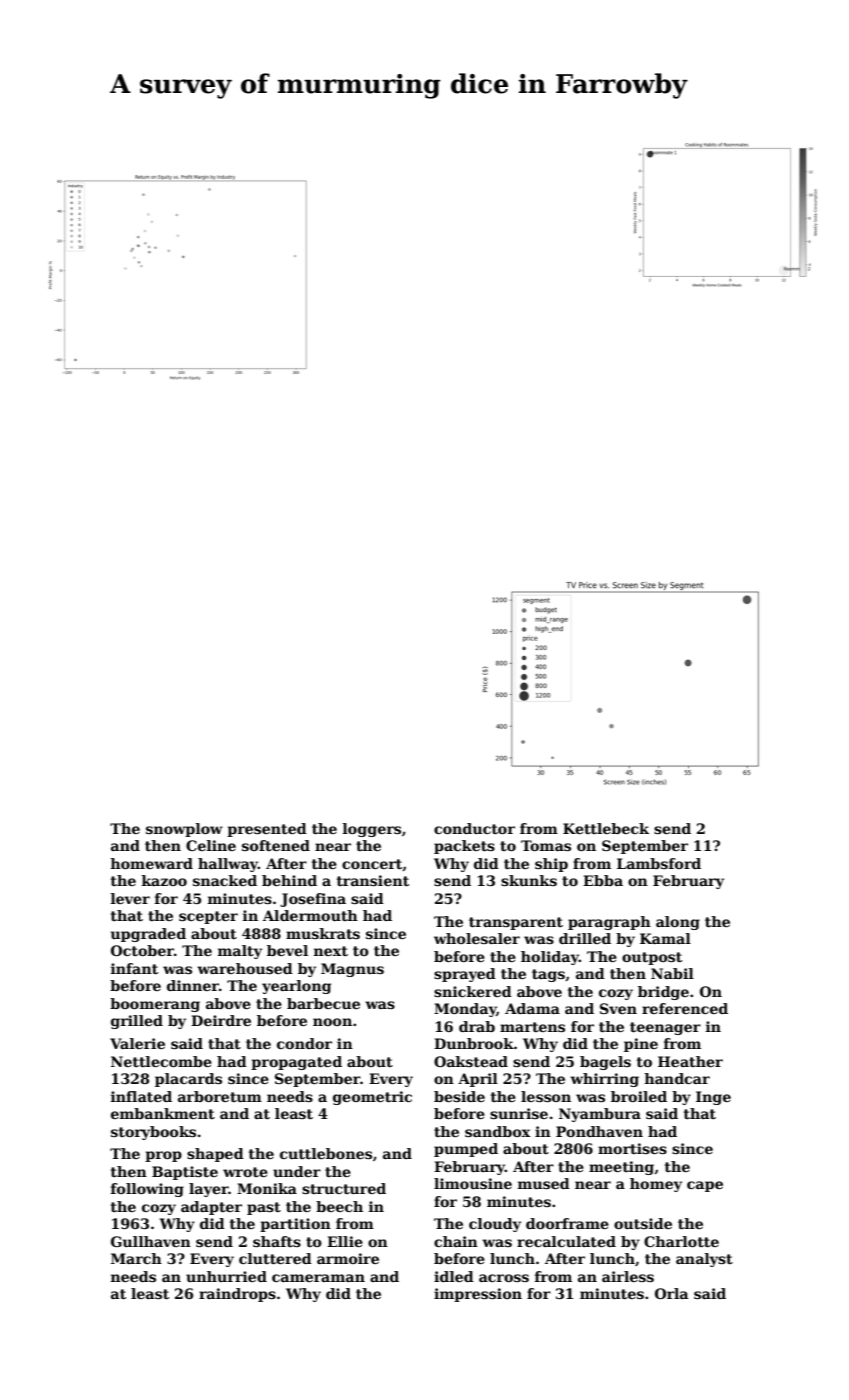 This screenshot has height=1400, width=849. Describe the element at coordinates (326, 1153) in the screenshot. I see `cuttlebones` at that location.
